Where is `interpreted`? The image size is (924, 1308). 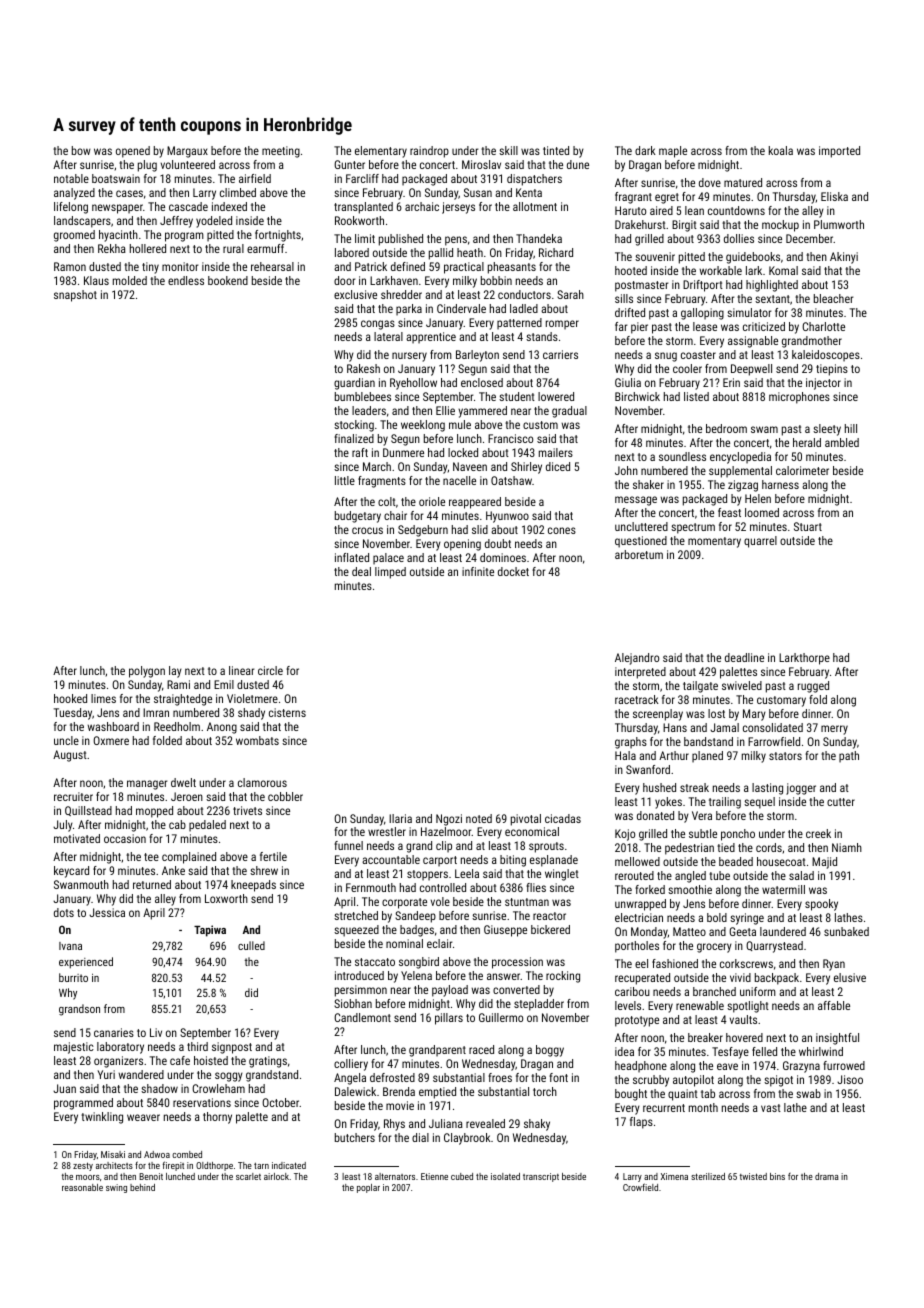 interpreted is located at coordinates (640, 673).
